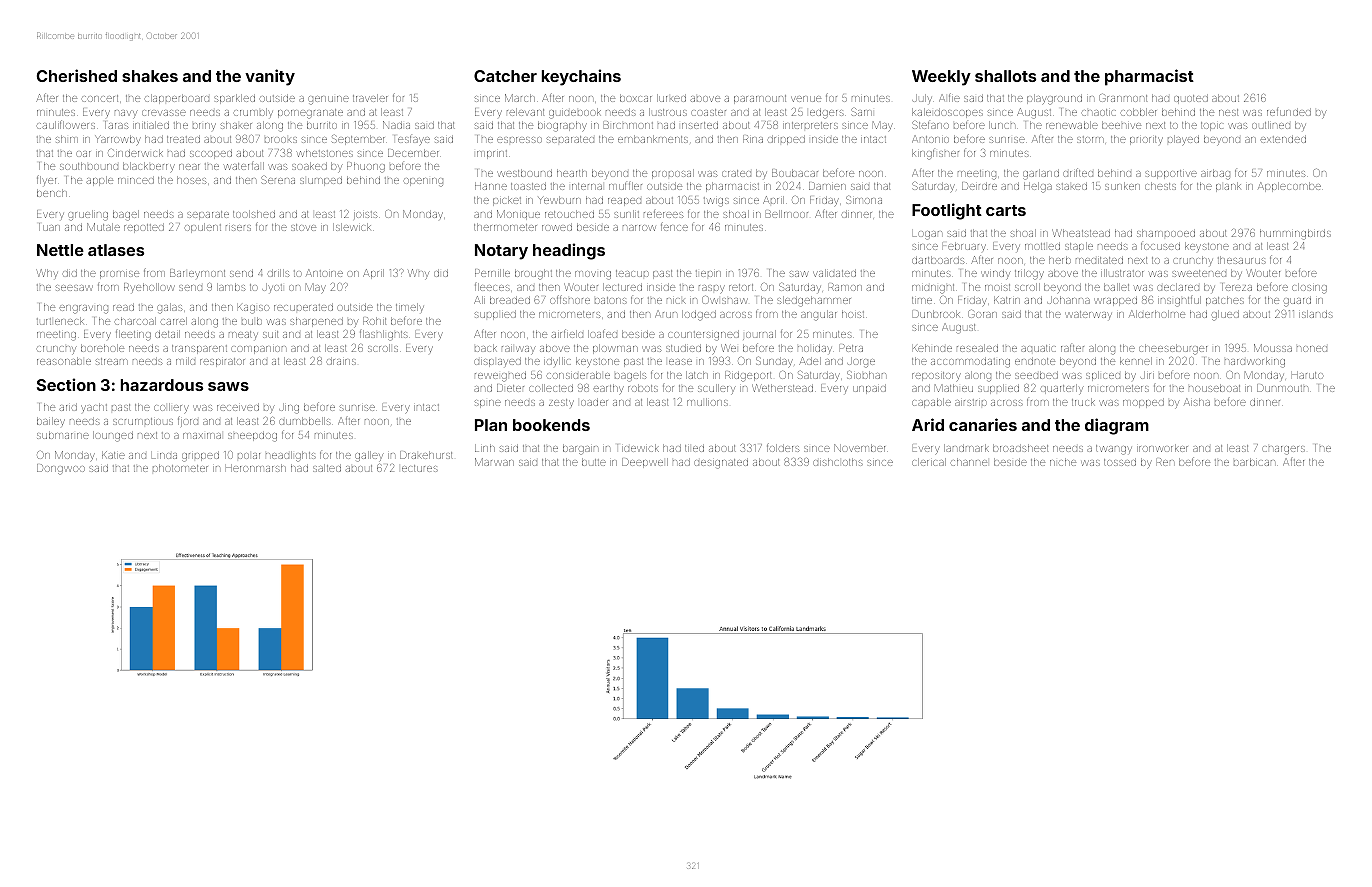 Image resolution: width=1372 pixels, height=887 pixels. Describe the element at coordinates (366, 215) in the document. I see `joists` at that location.
